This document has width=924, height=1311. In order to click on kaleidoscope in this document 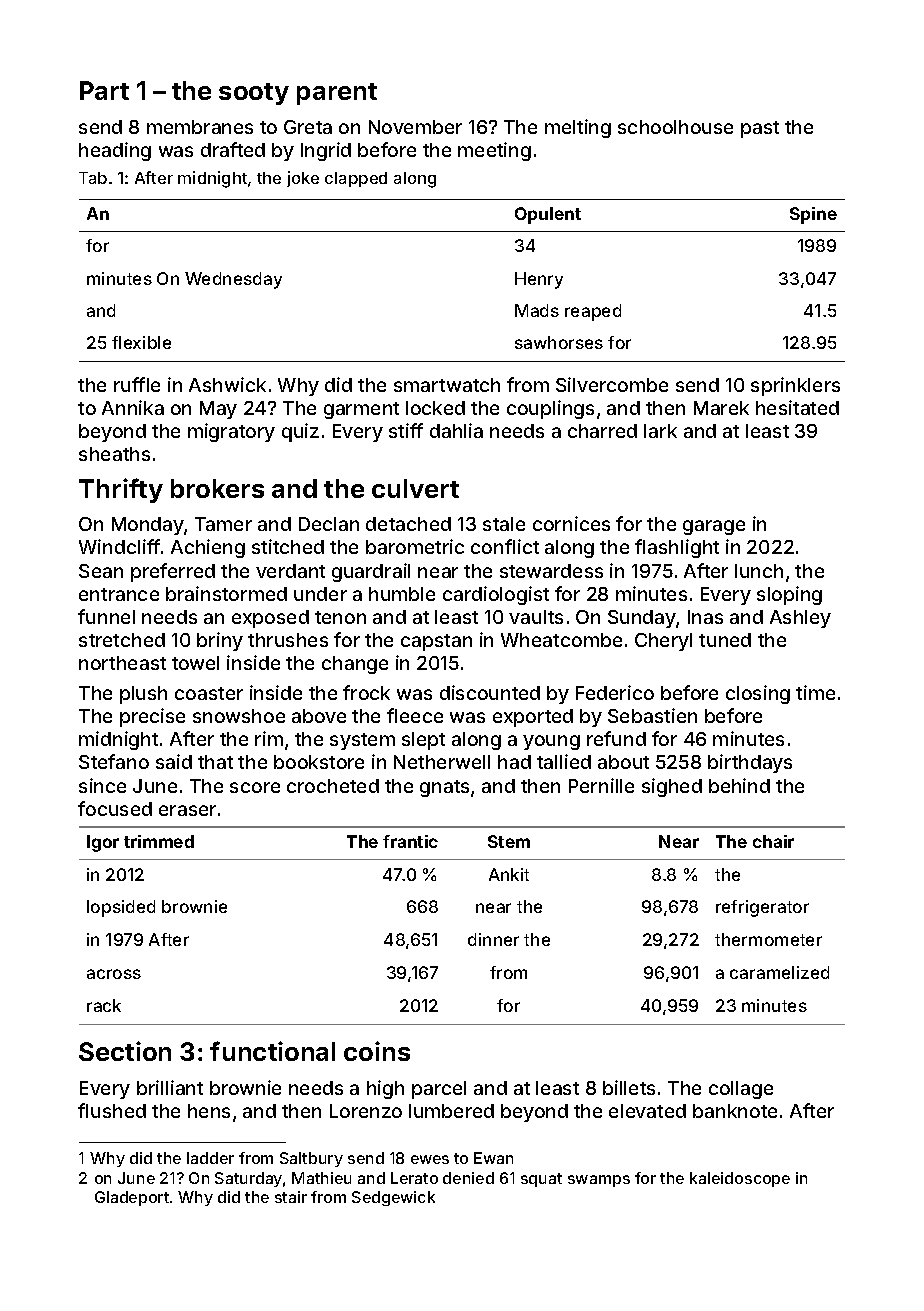, I will do `click(740, 1179)`.
